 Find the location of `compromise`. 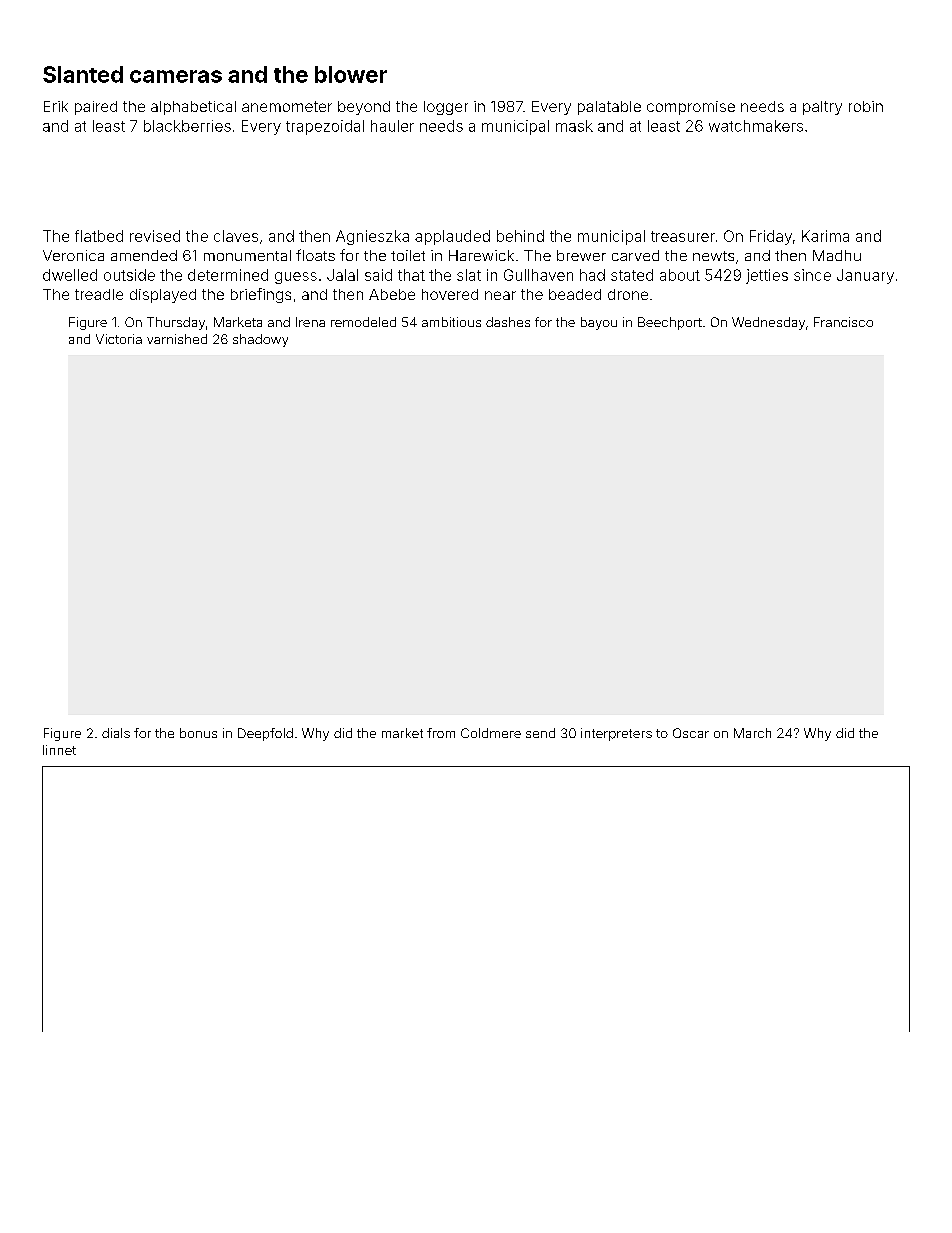

compromise is located at coordinates (691, 108).
